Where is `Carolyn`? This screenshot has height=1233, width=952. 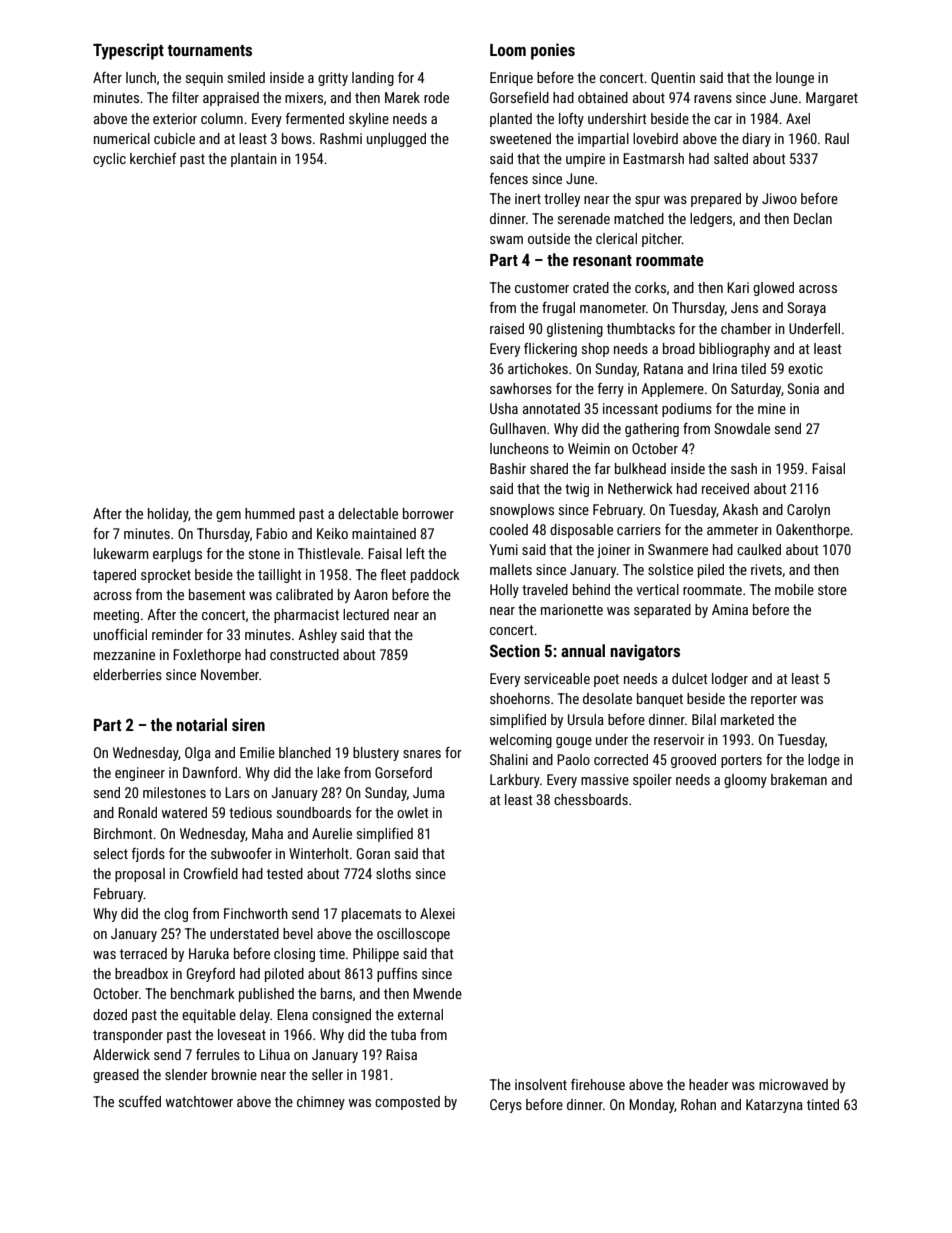 Carolyn is located at coordinates (808, 511).
